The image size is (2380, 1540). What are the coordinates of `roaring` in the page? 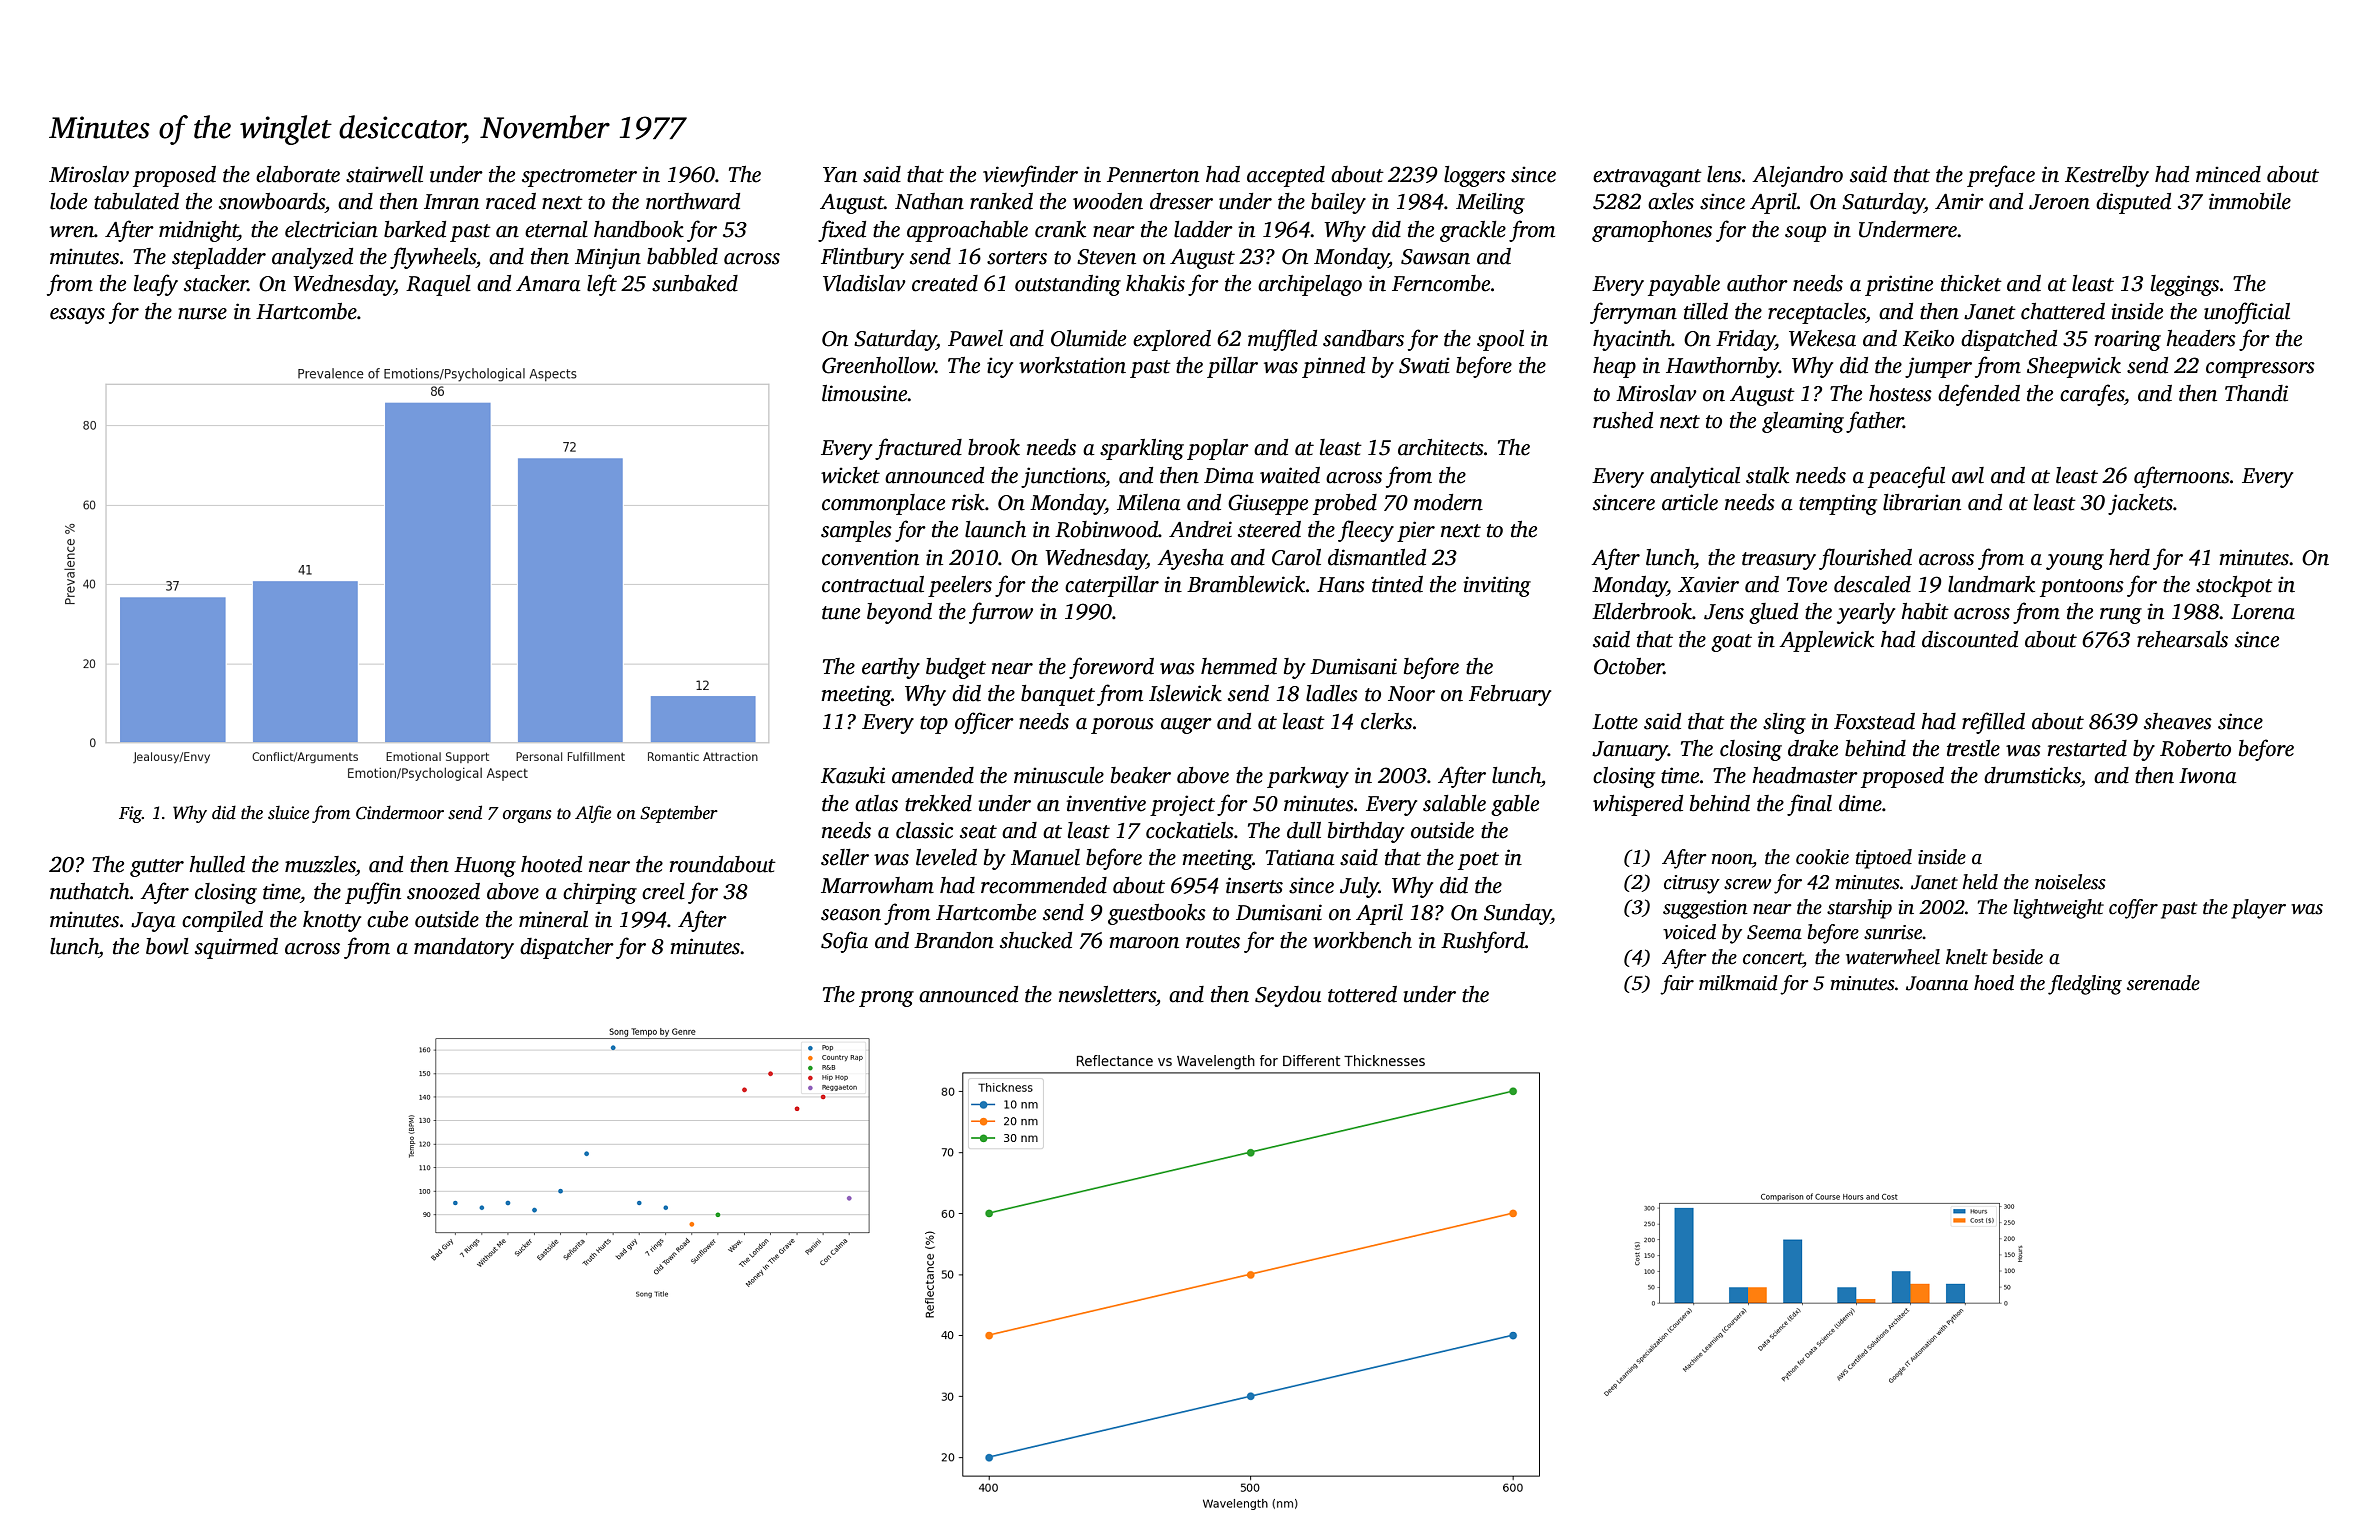 It's located at (2128, 340).
